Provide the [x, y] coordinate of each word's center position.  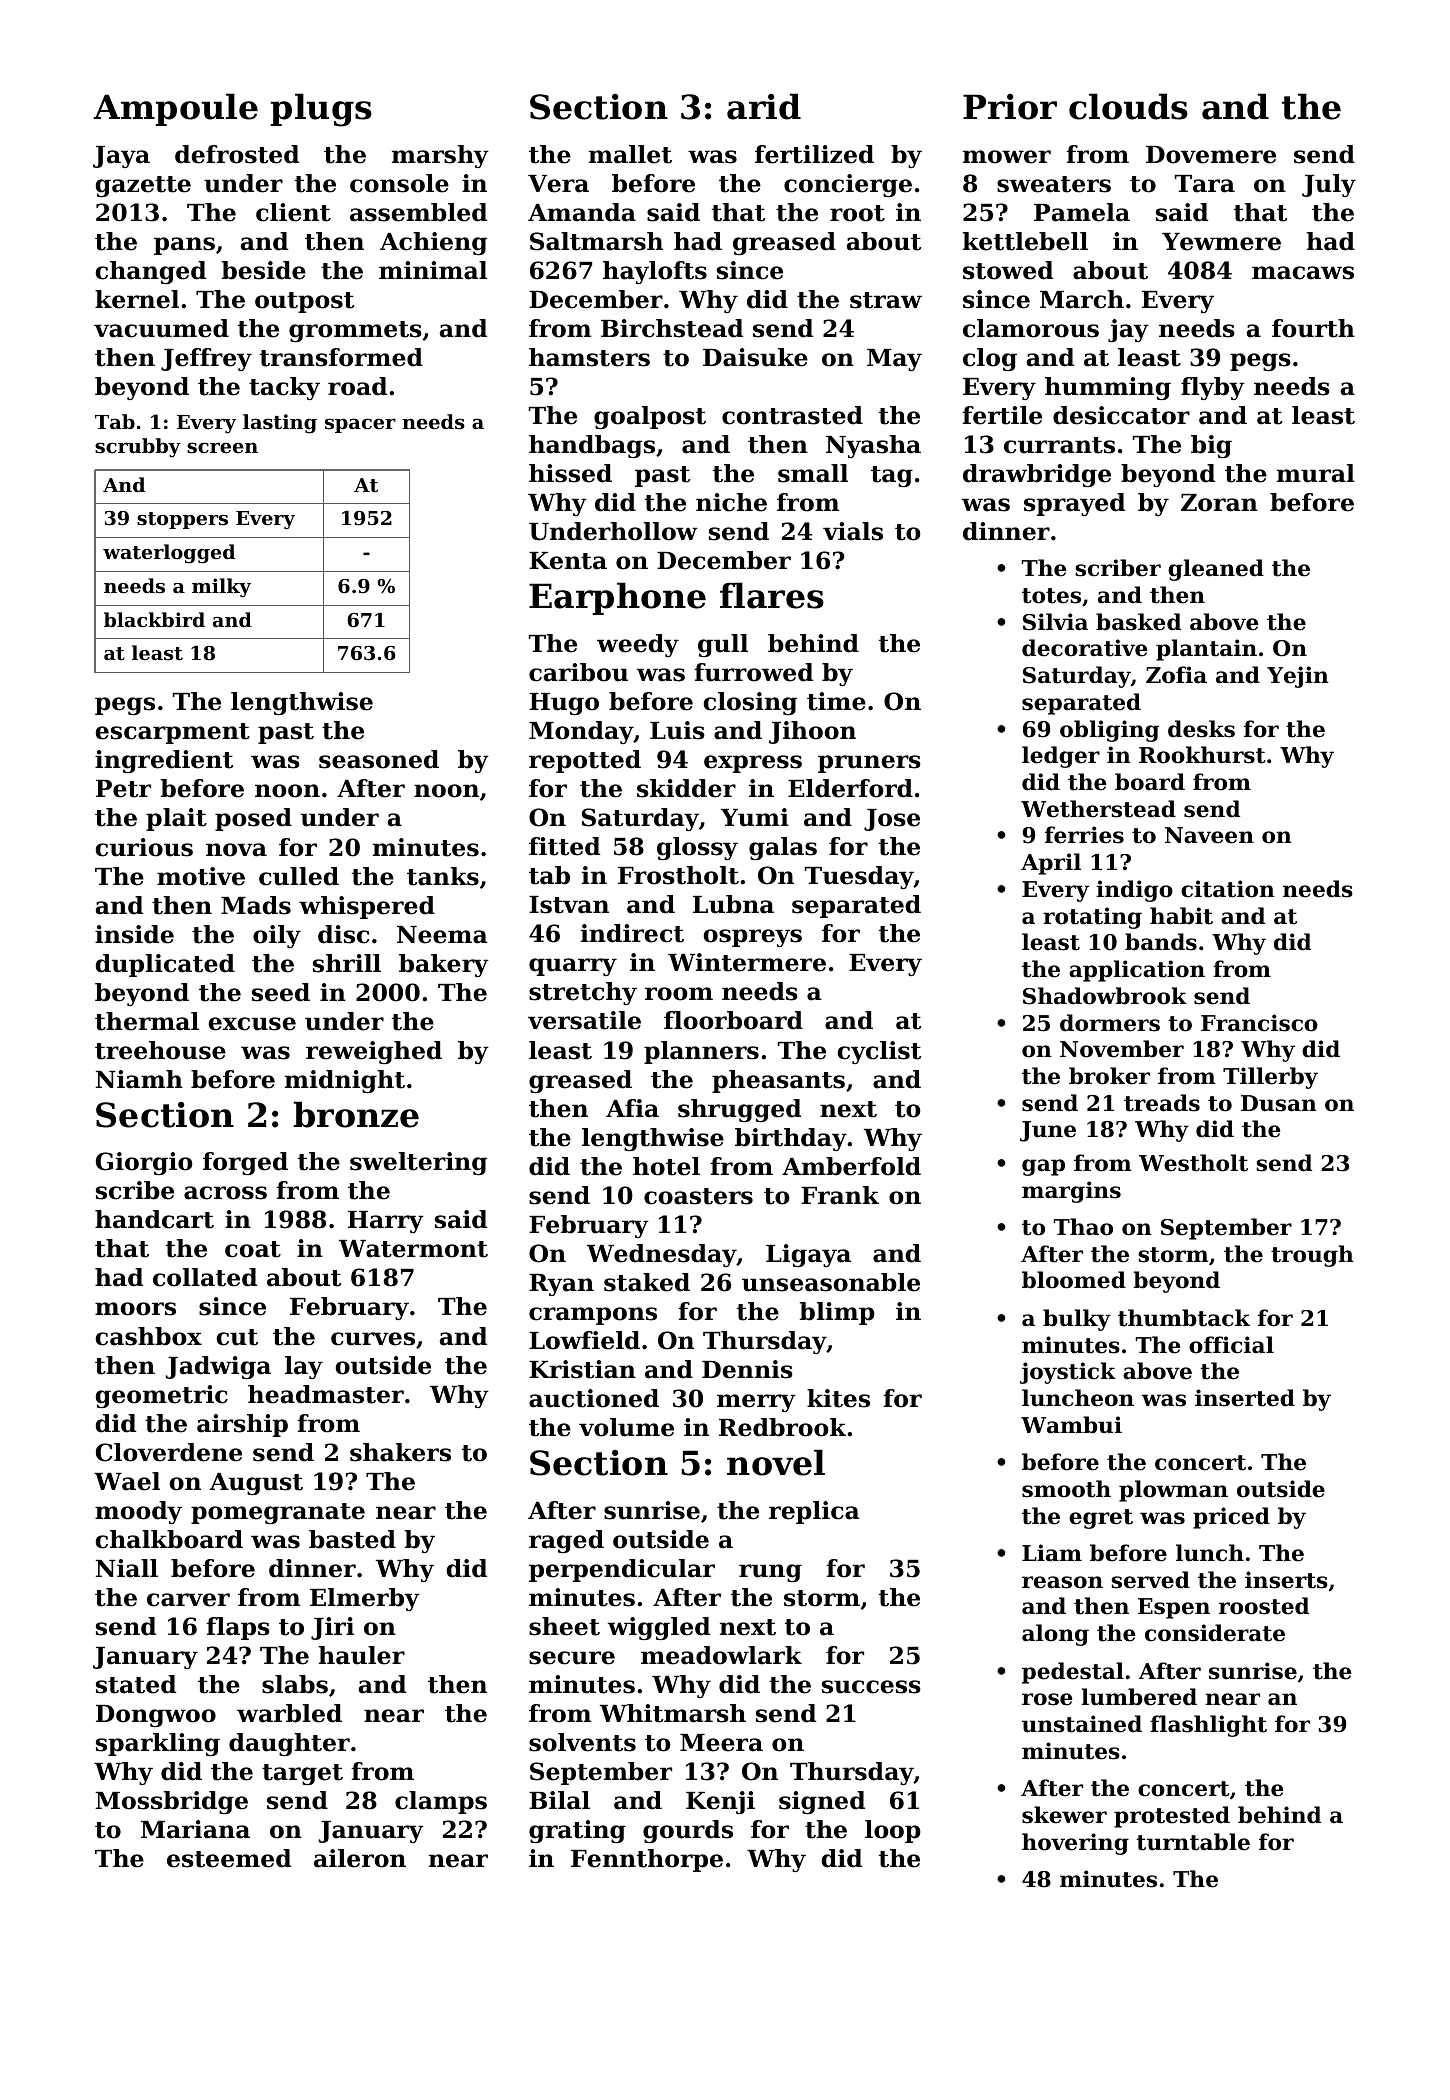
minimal [433, 270]
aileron [360, 1858]
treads [1162, 1103]
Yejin [1298, 677]
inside [134, 934]
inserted [1245, 1398]
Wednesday [662, 1255]
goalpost [650, 417]
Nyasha [873, 446]
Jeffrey [206, 359]
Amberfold [851, 1166]
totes [1051, 596]
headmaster [326, 1394]
